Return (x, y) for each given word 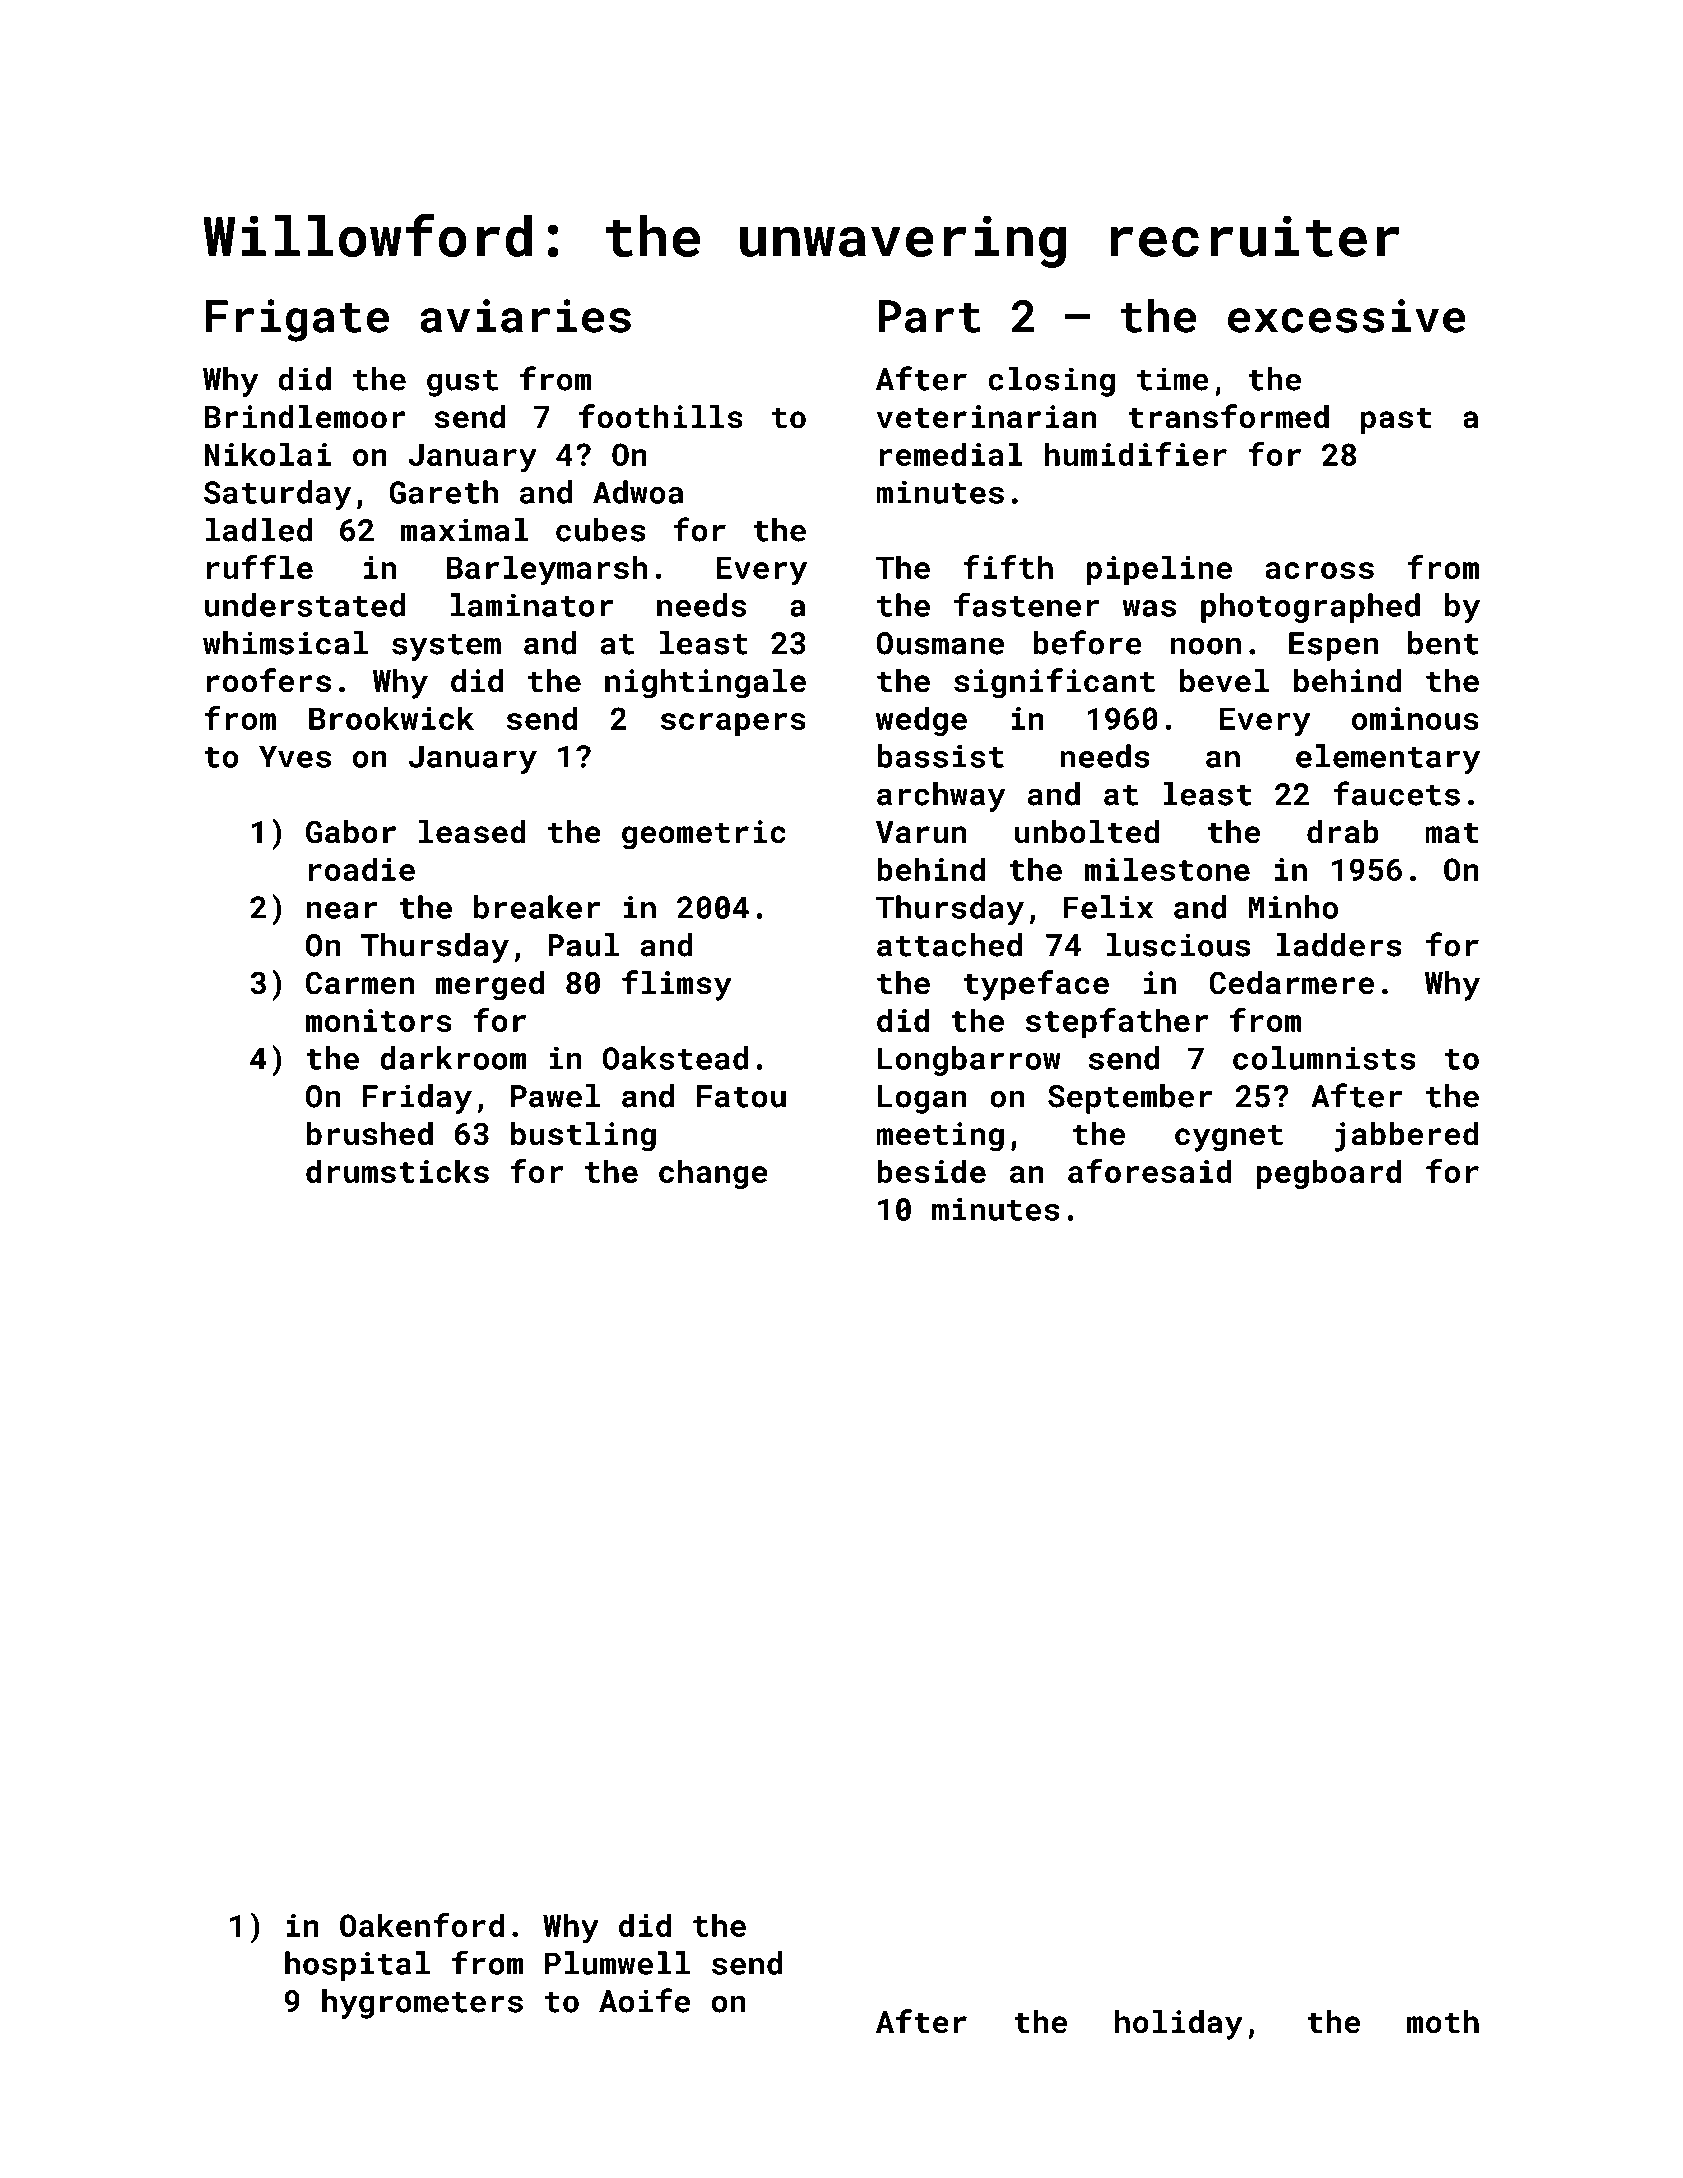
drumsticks (397, 1171)
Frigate (297, 320)
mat (1452, 833)
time (1173, 379)
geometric (703, 835)
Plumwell (617, 1963)
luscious (1178, 945)
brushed (370, 1134)
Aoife (644, 2000)
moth (1443, 2022)
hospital (357, 1966)
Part (930, 316)
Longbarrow (969, 1061)
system (446, 647)
